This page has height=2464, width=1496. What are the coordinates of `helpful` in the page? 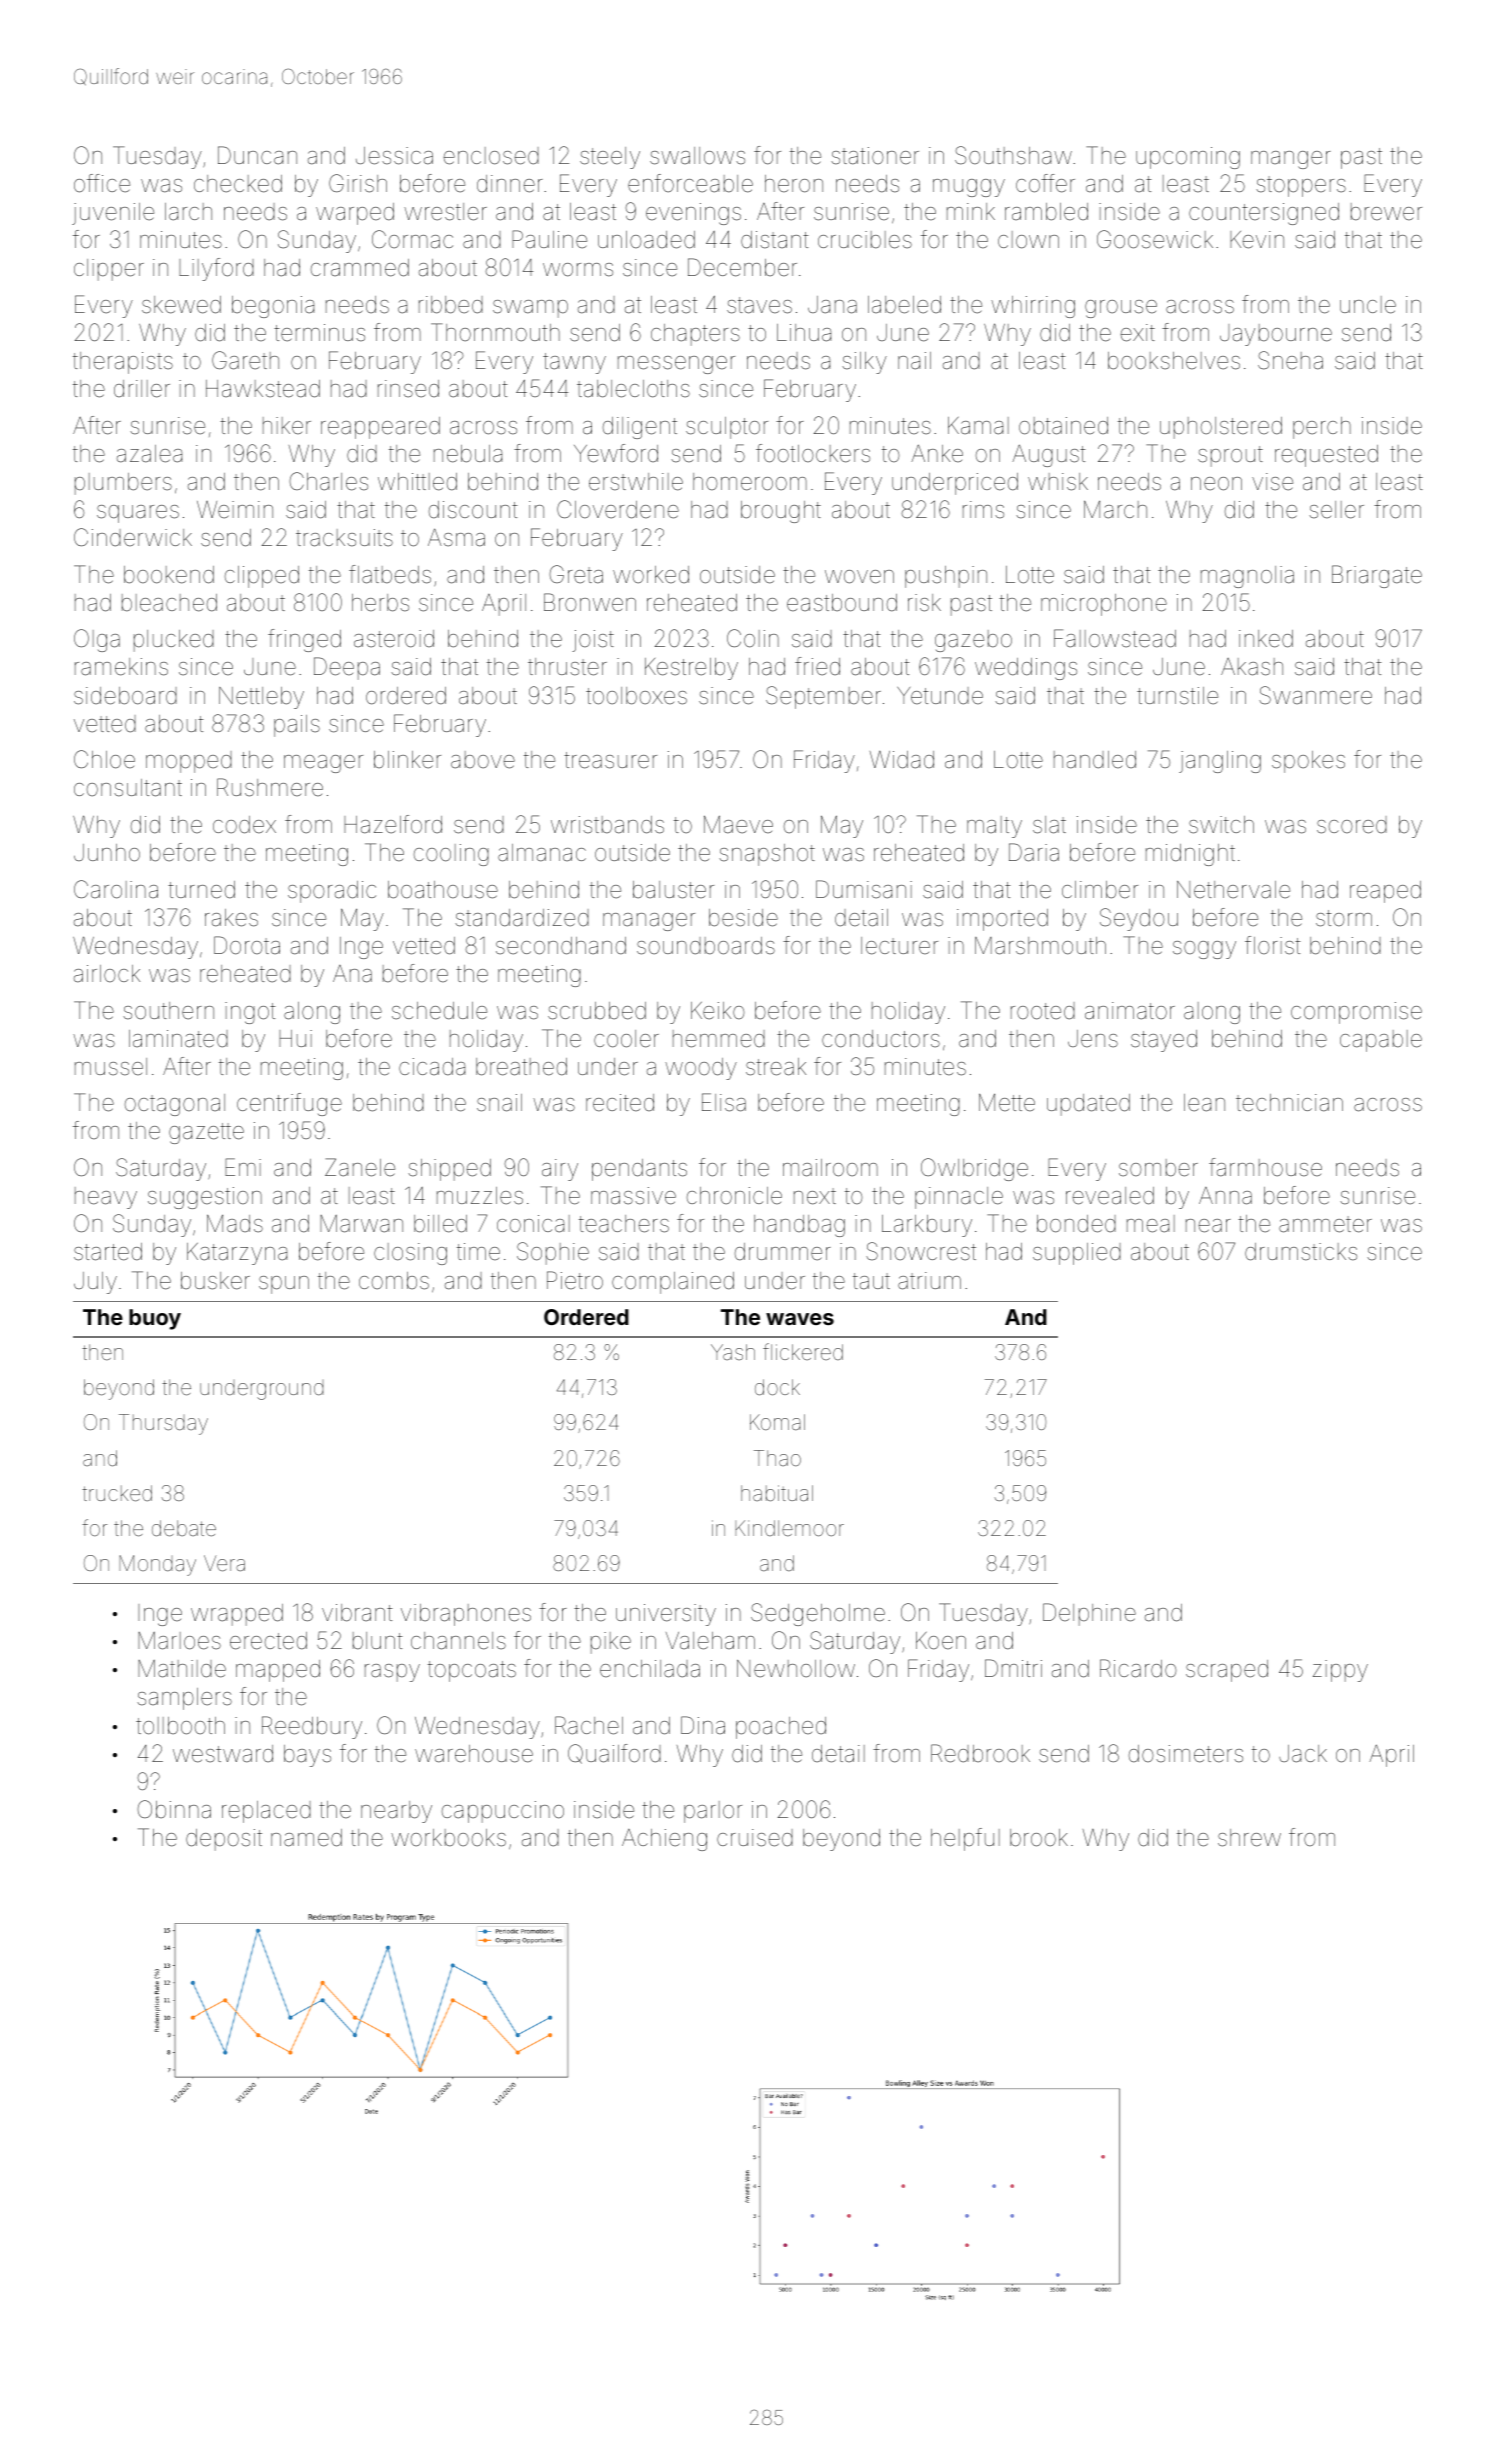 It's located at (965, 1839).
